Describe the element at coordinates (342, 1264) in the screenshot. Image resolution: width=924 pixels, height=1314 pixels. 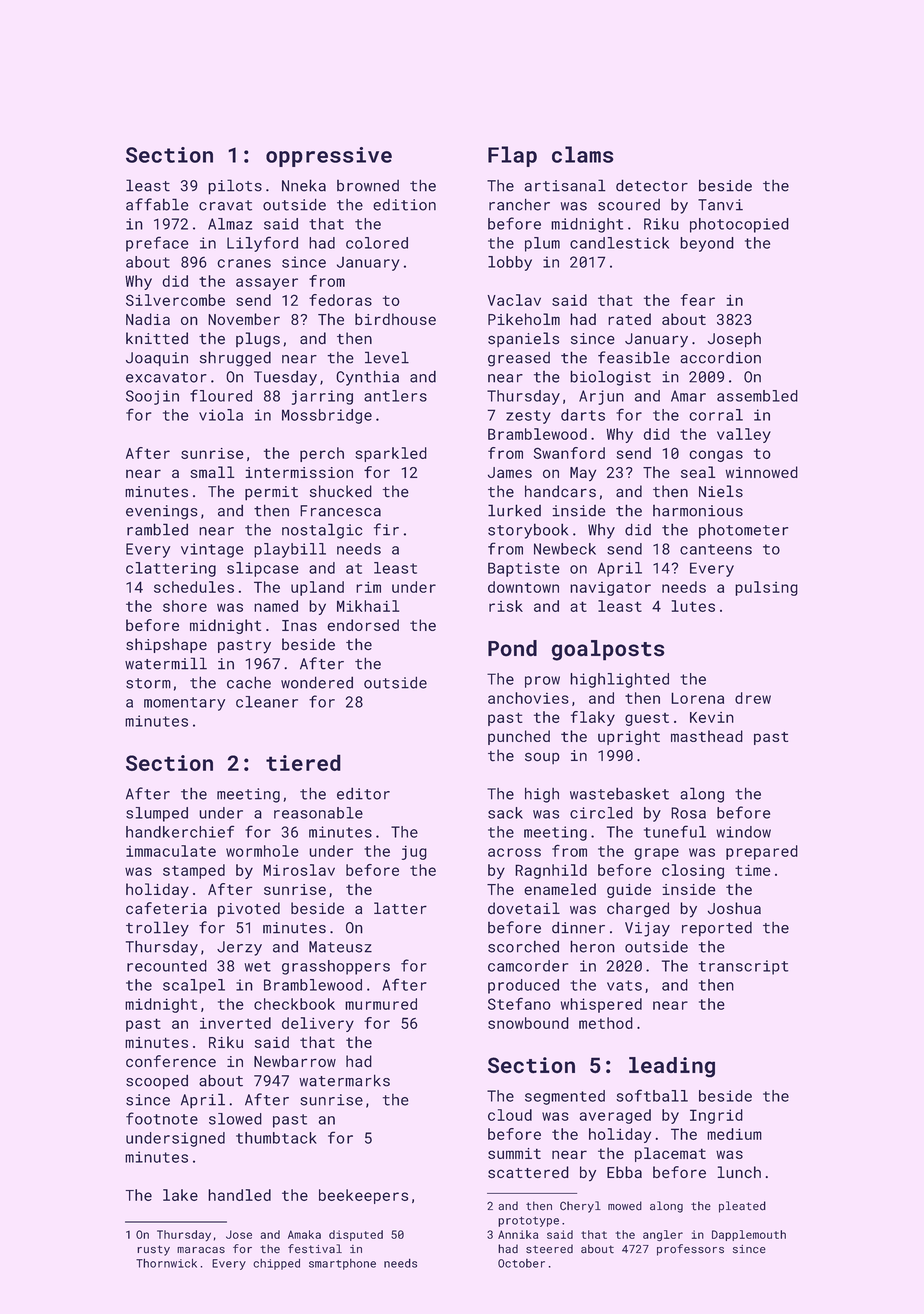
I see `smartphone` at that location.
